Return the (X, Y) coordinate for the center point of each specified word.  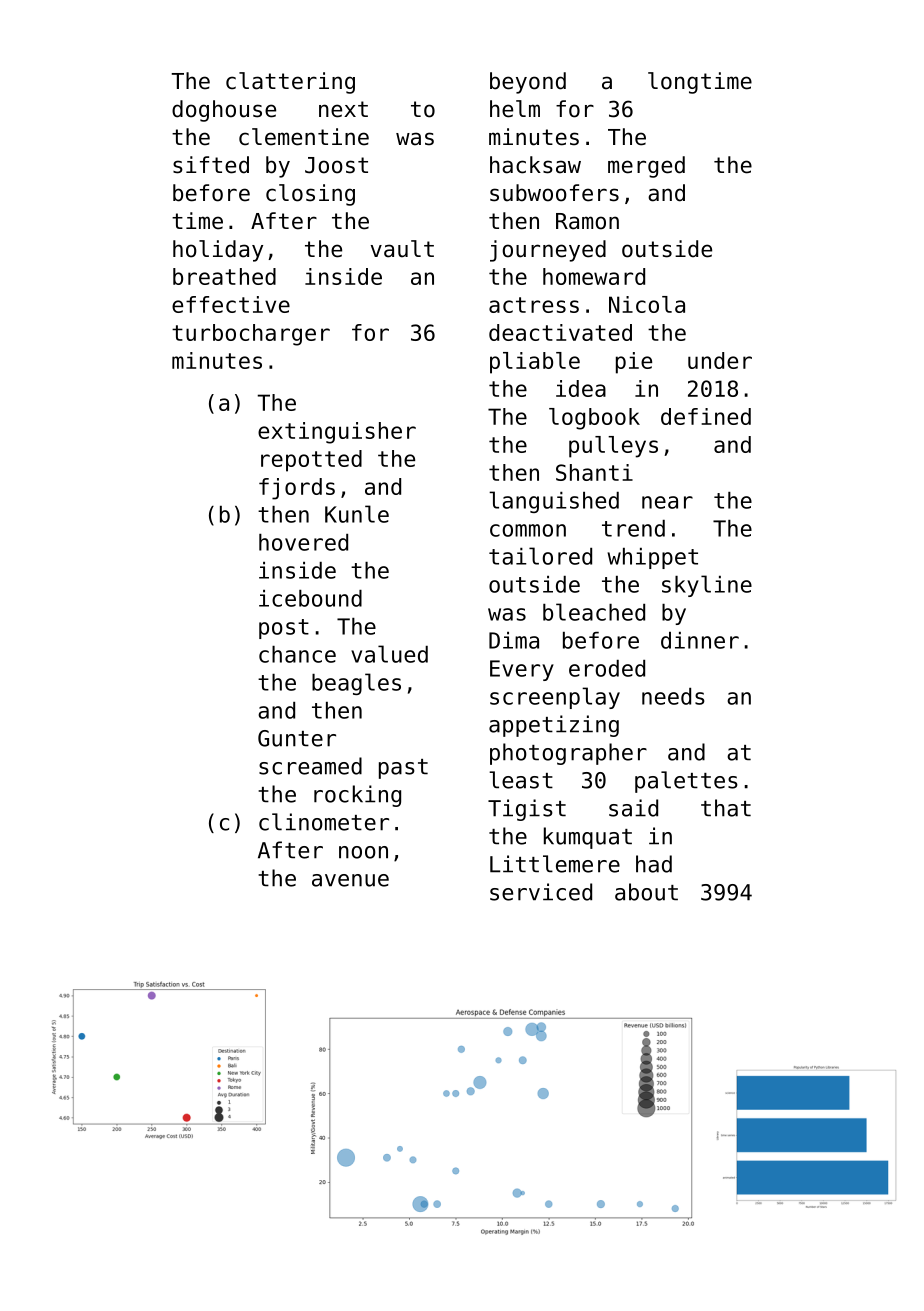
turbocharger (251, 335)
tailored (540, 556)
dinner (700, 640)
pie (634, 363)
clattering (290, 83)
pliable (535, 363)
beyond (528, 83)
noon (363, 852)
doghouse (224, 111)
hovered (303, 542)
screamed (310, 766)
